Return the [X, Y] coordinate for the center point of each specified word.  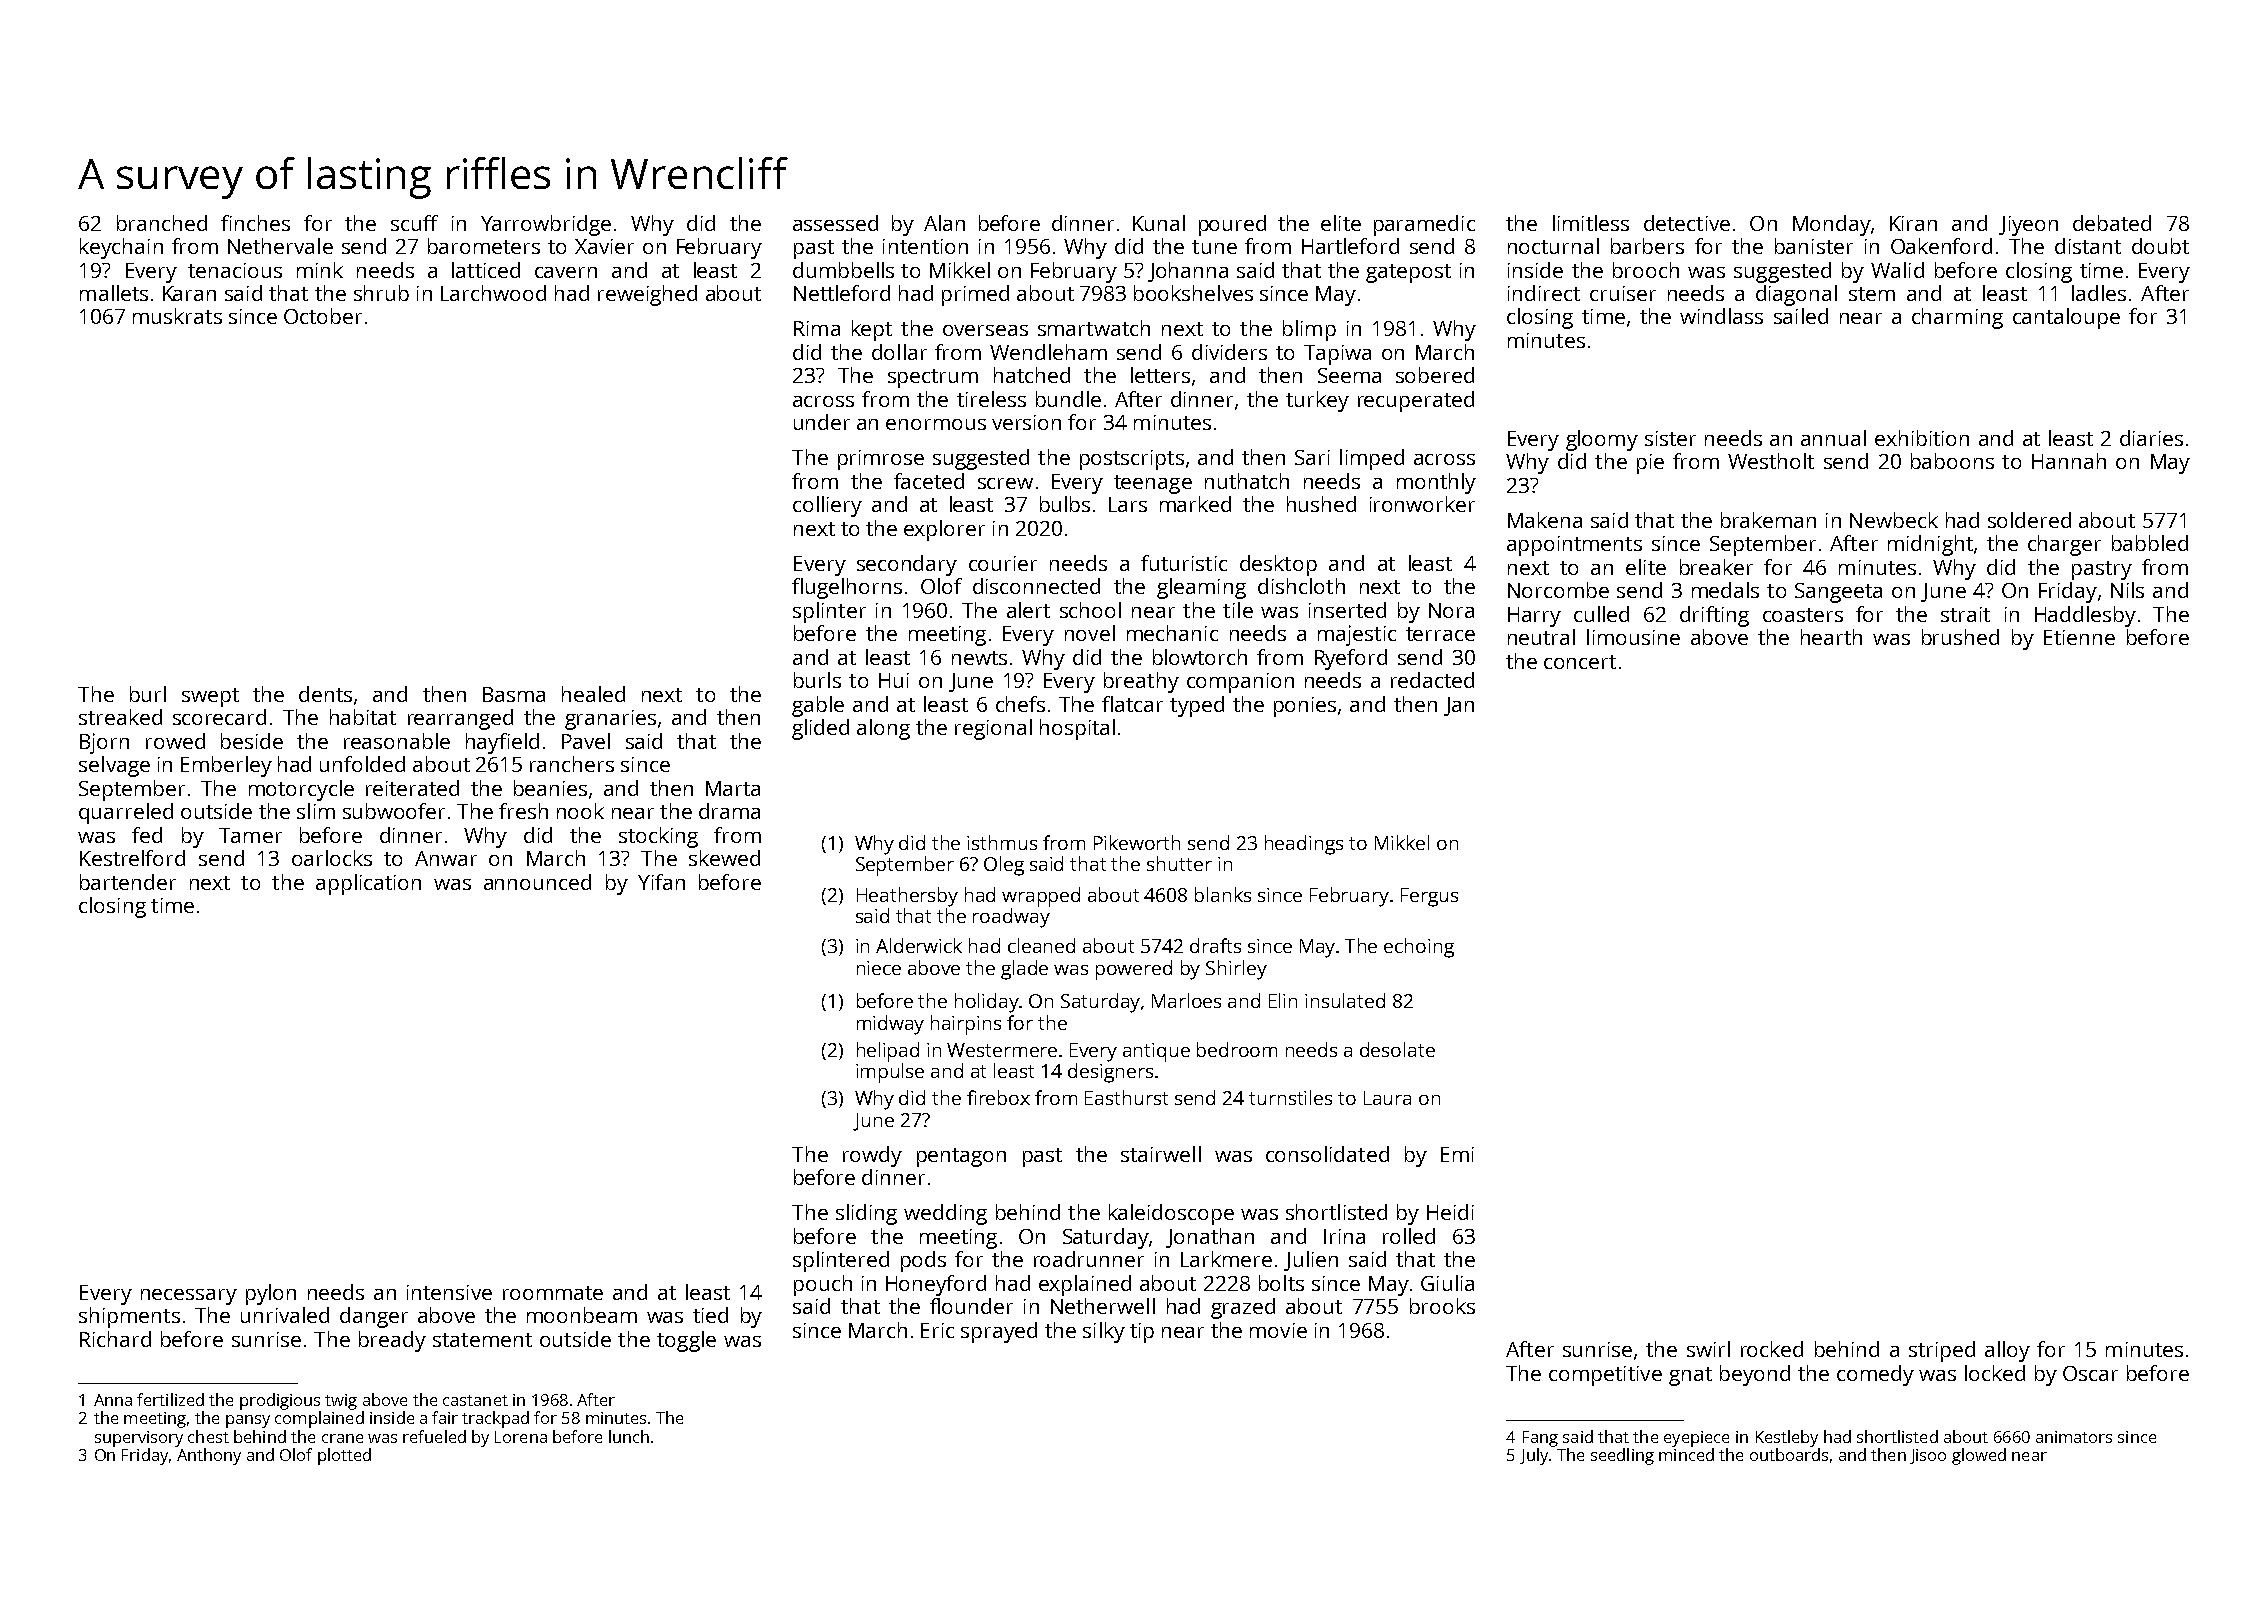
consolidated [1327, 1154]
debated [2112, 223]
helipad [888, 1052]
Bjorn [104, 743]
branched [162, 223]
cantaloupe [2066, 318]
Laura [1387, 1098]
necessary [189, 1297]
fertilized [170, 1399]
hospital [1077, 729]
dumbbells [843, 270]
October [323, 316]
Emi [1457, 1154]
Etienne [2079, 637]
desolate [1397, 1049]
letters [1160, 375]
